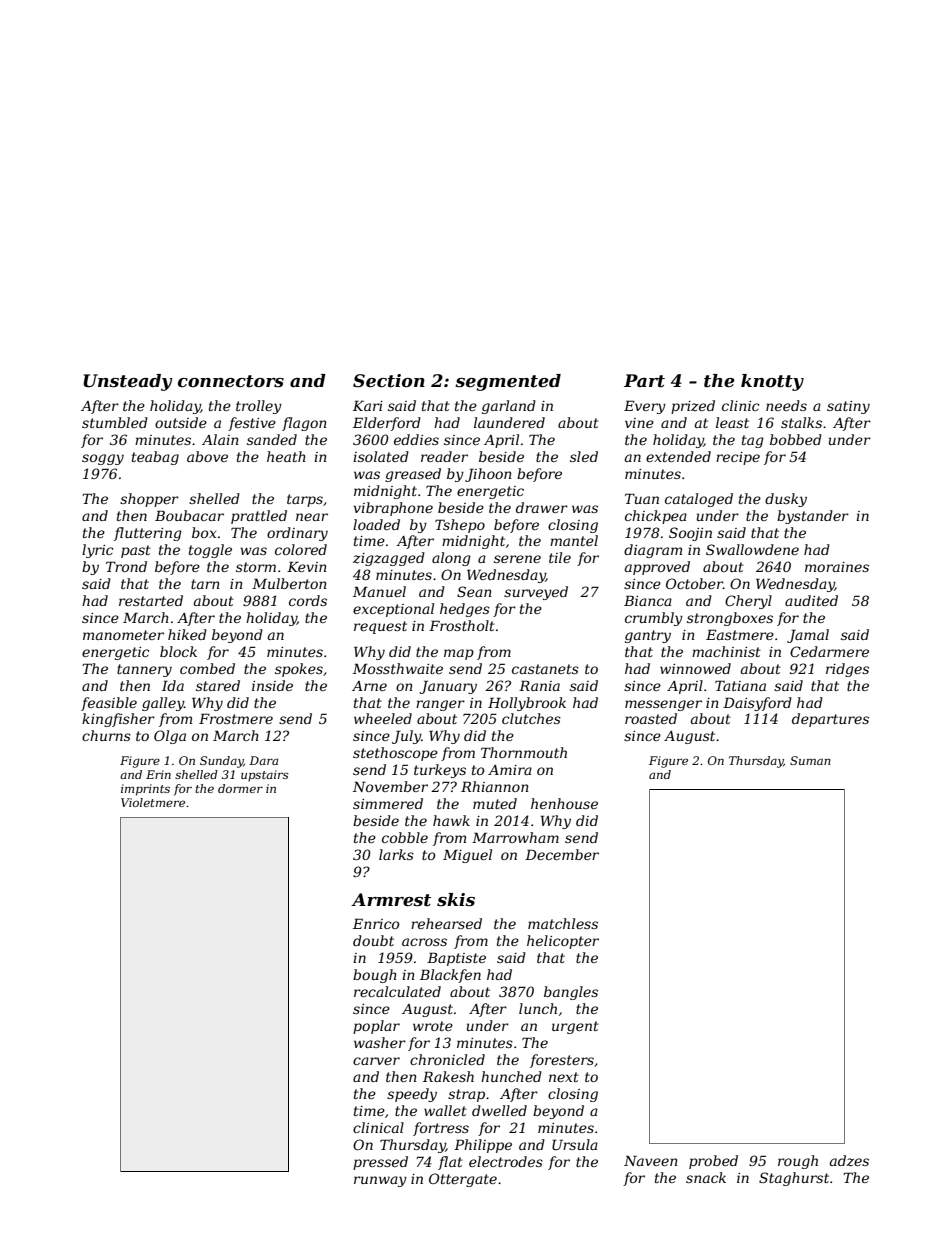 The width and height of the screenshot is (952, 1233). Describe the element at coordinates (380, 1163) in the screenshot. I see `pressed` at that location.
